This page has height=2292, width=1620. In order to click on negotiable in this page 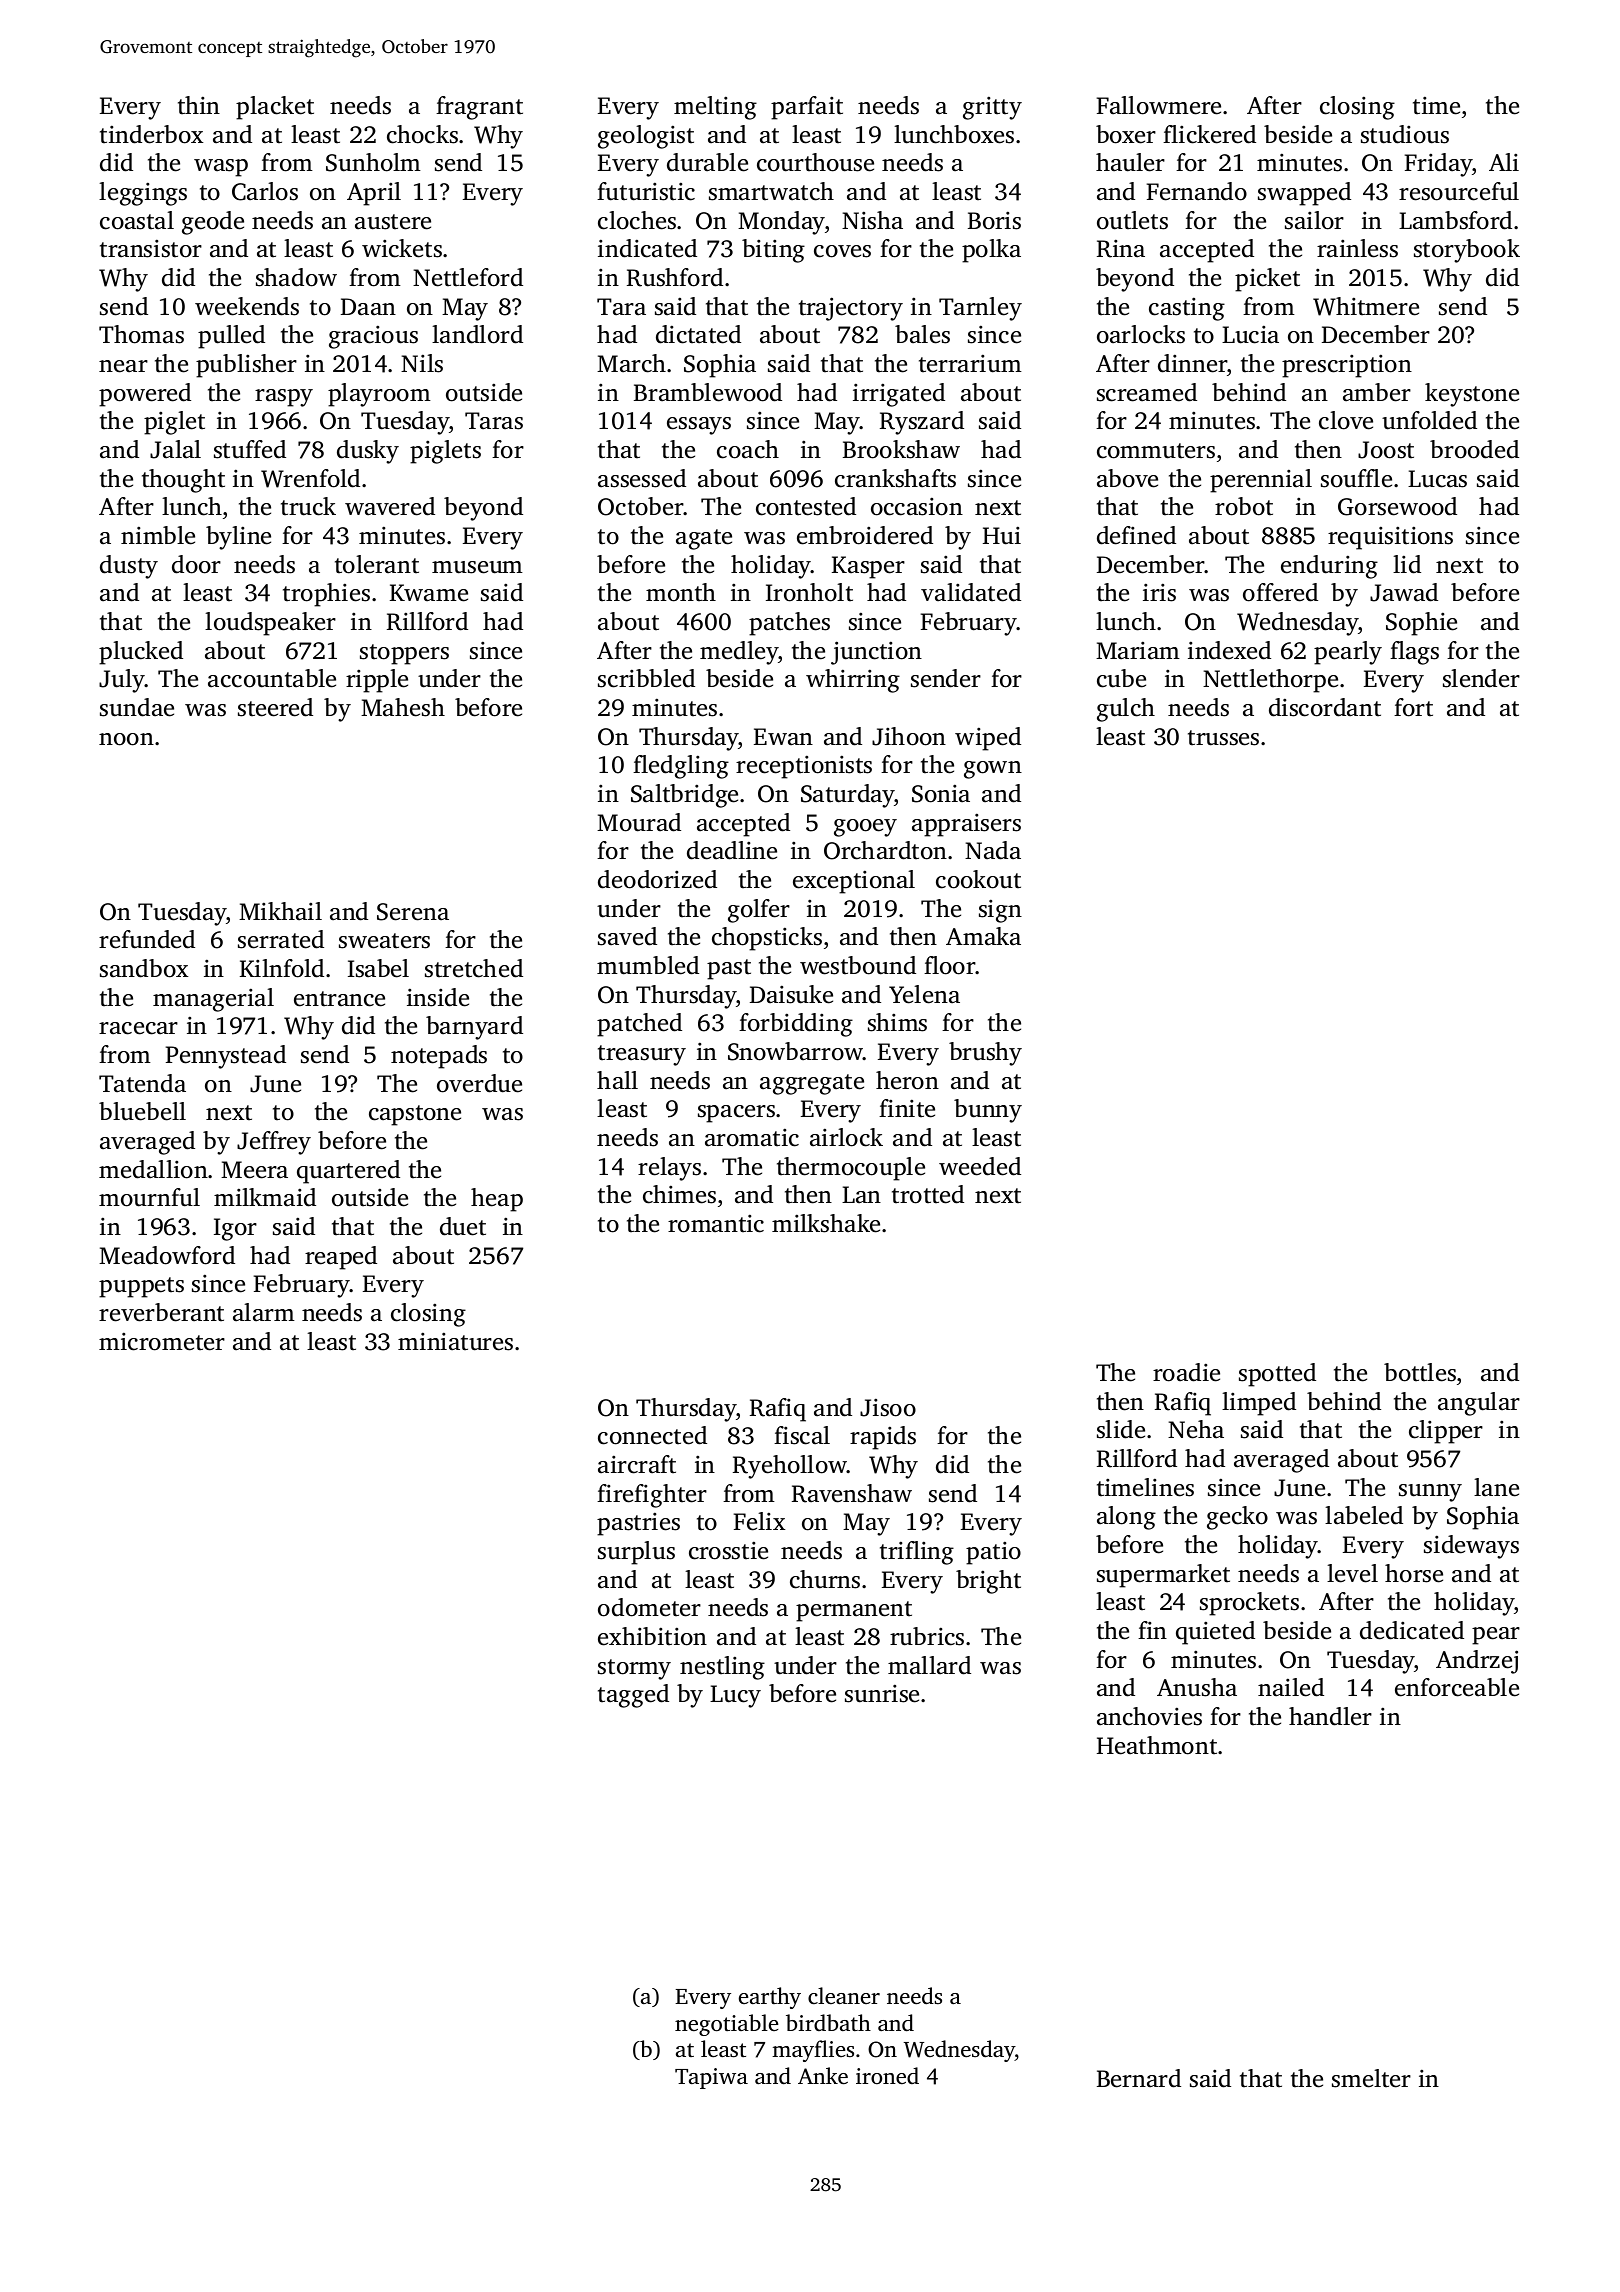, I will do `click(727, 2025)`.
